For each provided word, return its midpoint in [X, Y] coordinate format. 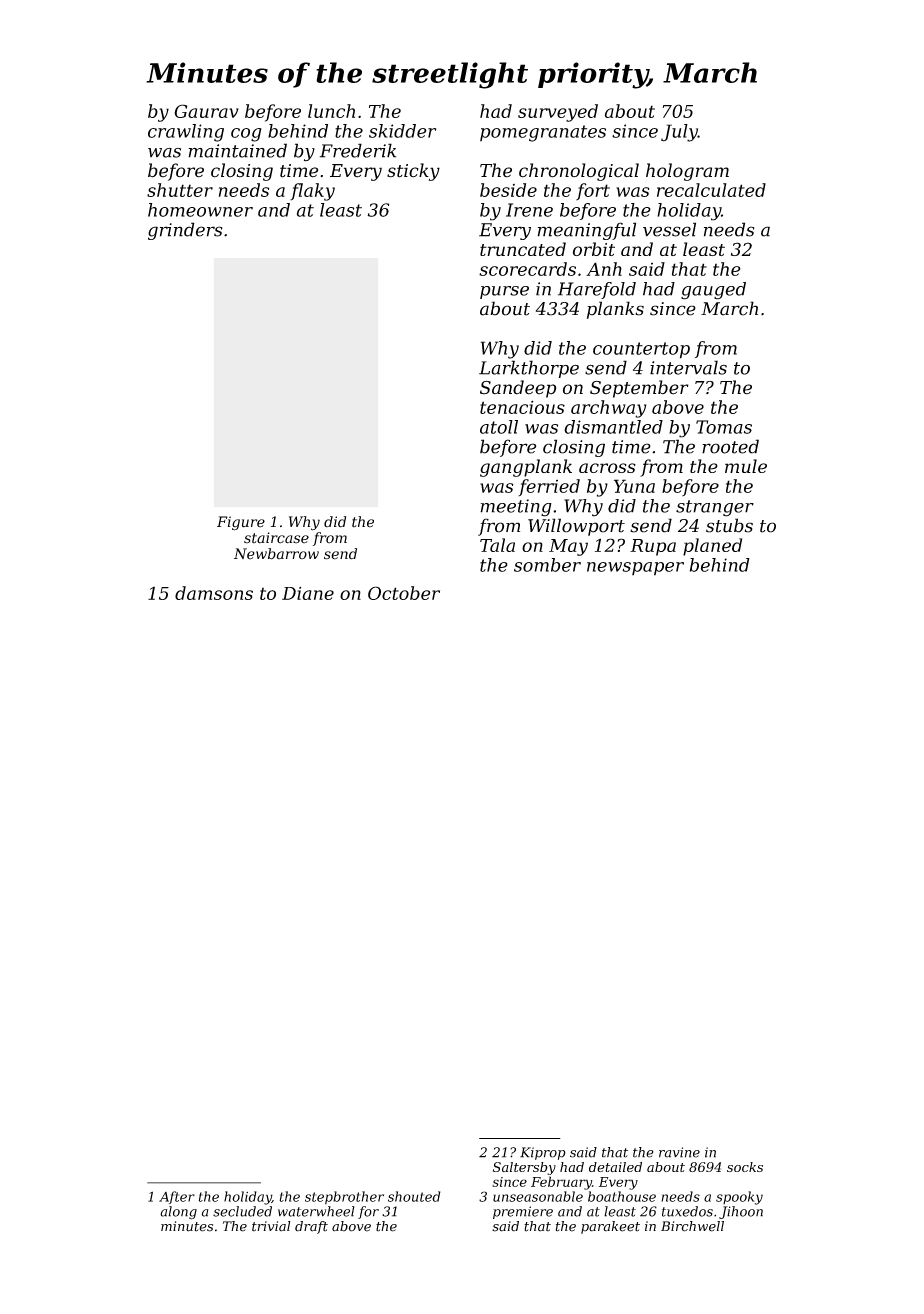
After [177, 1197]
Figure [241, 523]
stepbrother [344, 1198]
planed [712, 547]
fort [593, 191]
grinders [185, 231]
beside [508, 190]
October [404, 593]
